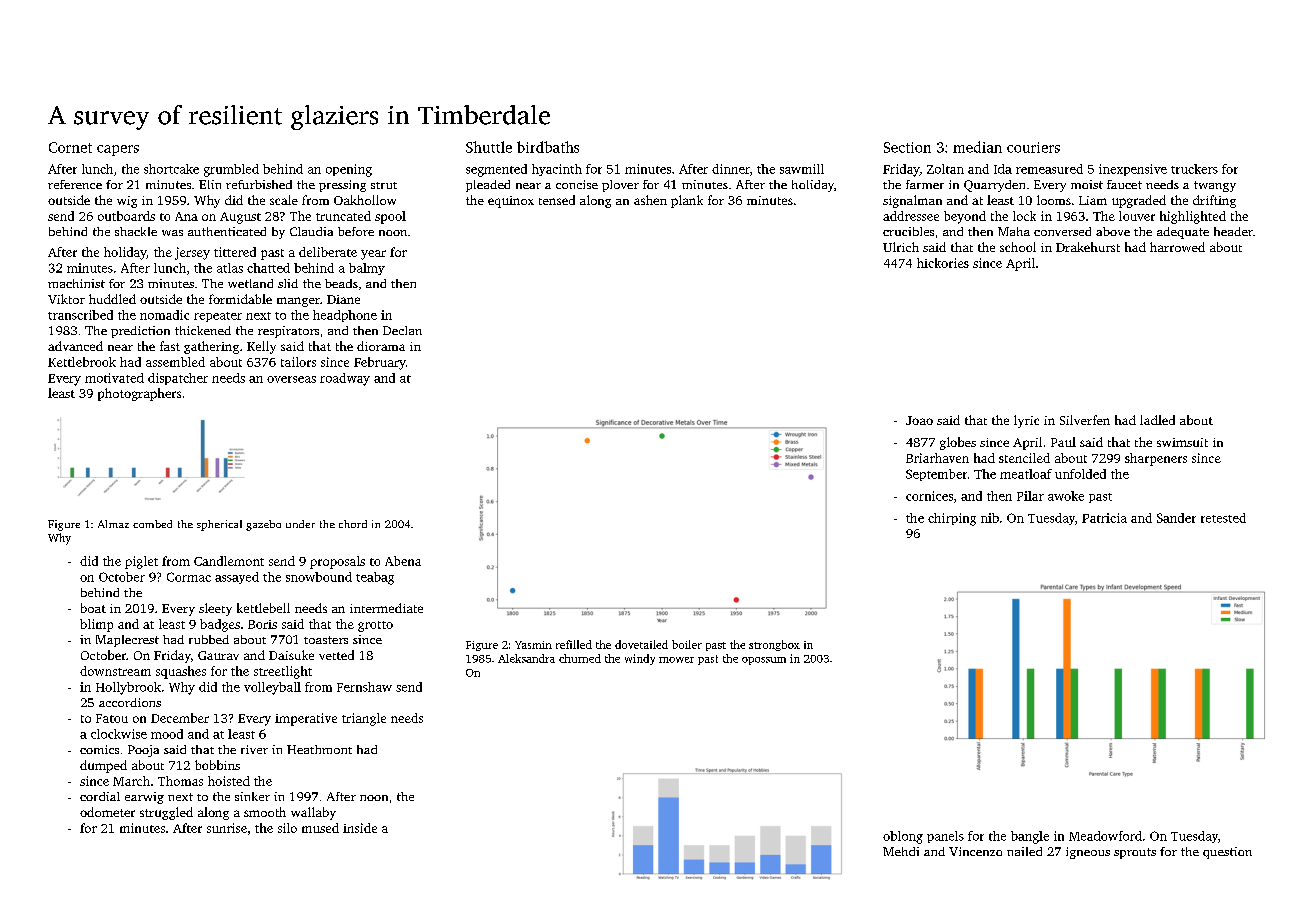  I want to click on birdbaths, so click(548, 147).
